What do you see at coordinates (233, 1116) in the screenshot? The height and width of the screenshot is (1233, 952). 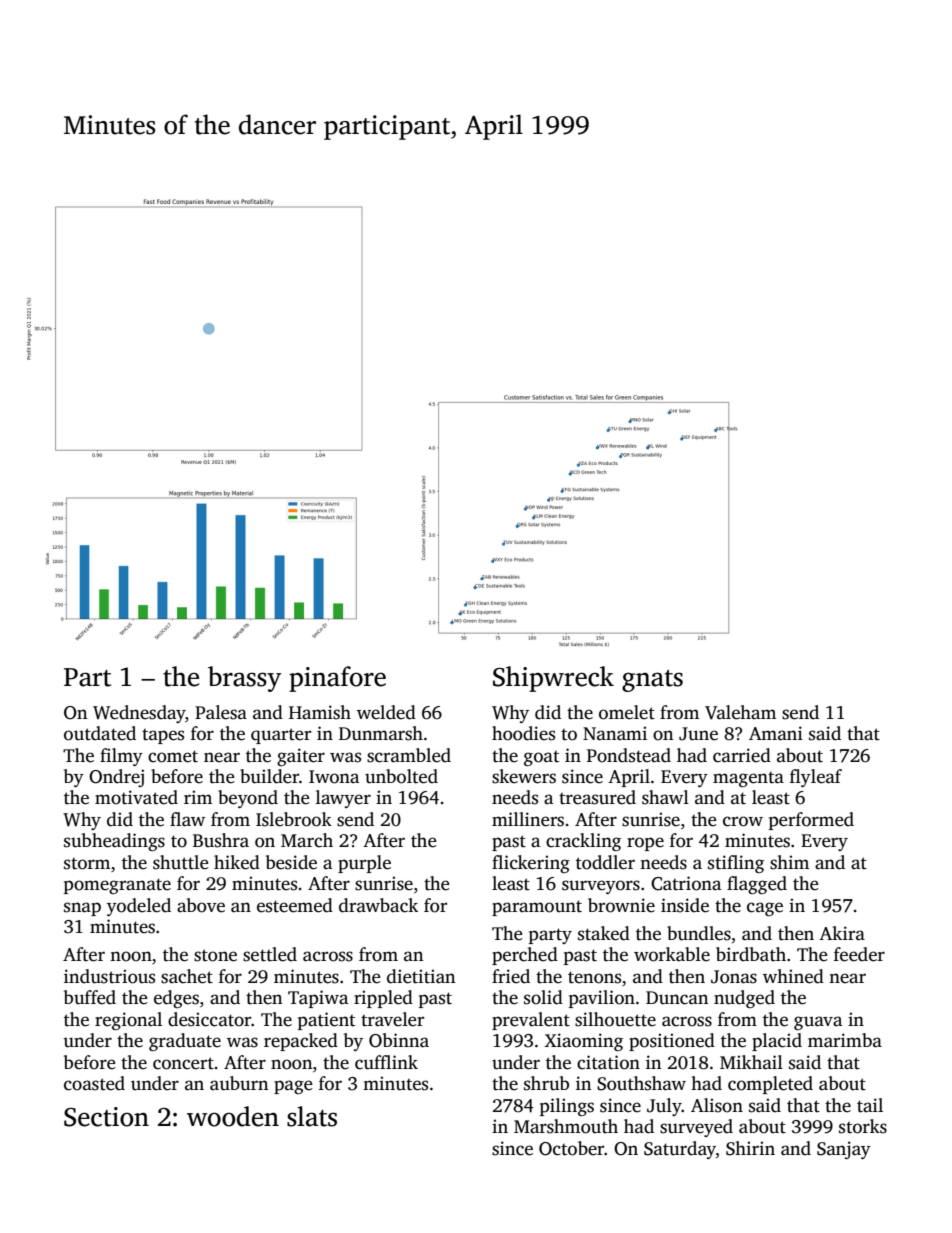 I see `wooden` at bounding box center [233, 1116].
